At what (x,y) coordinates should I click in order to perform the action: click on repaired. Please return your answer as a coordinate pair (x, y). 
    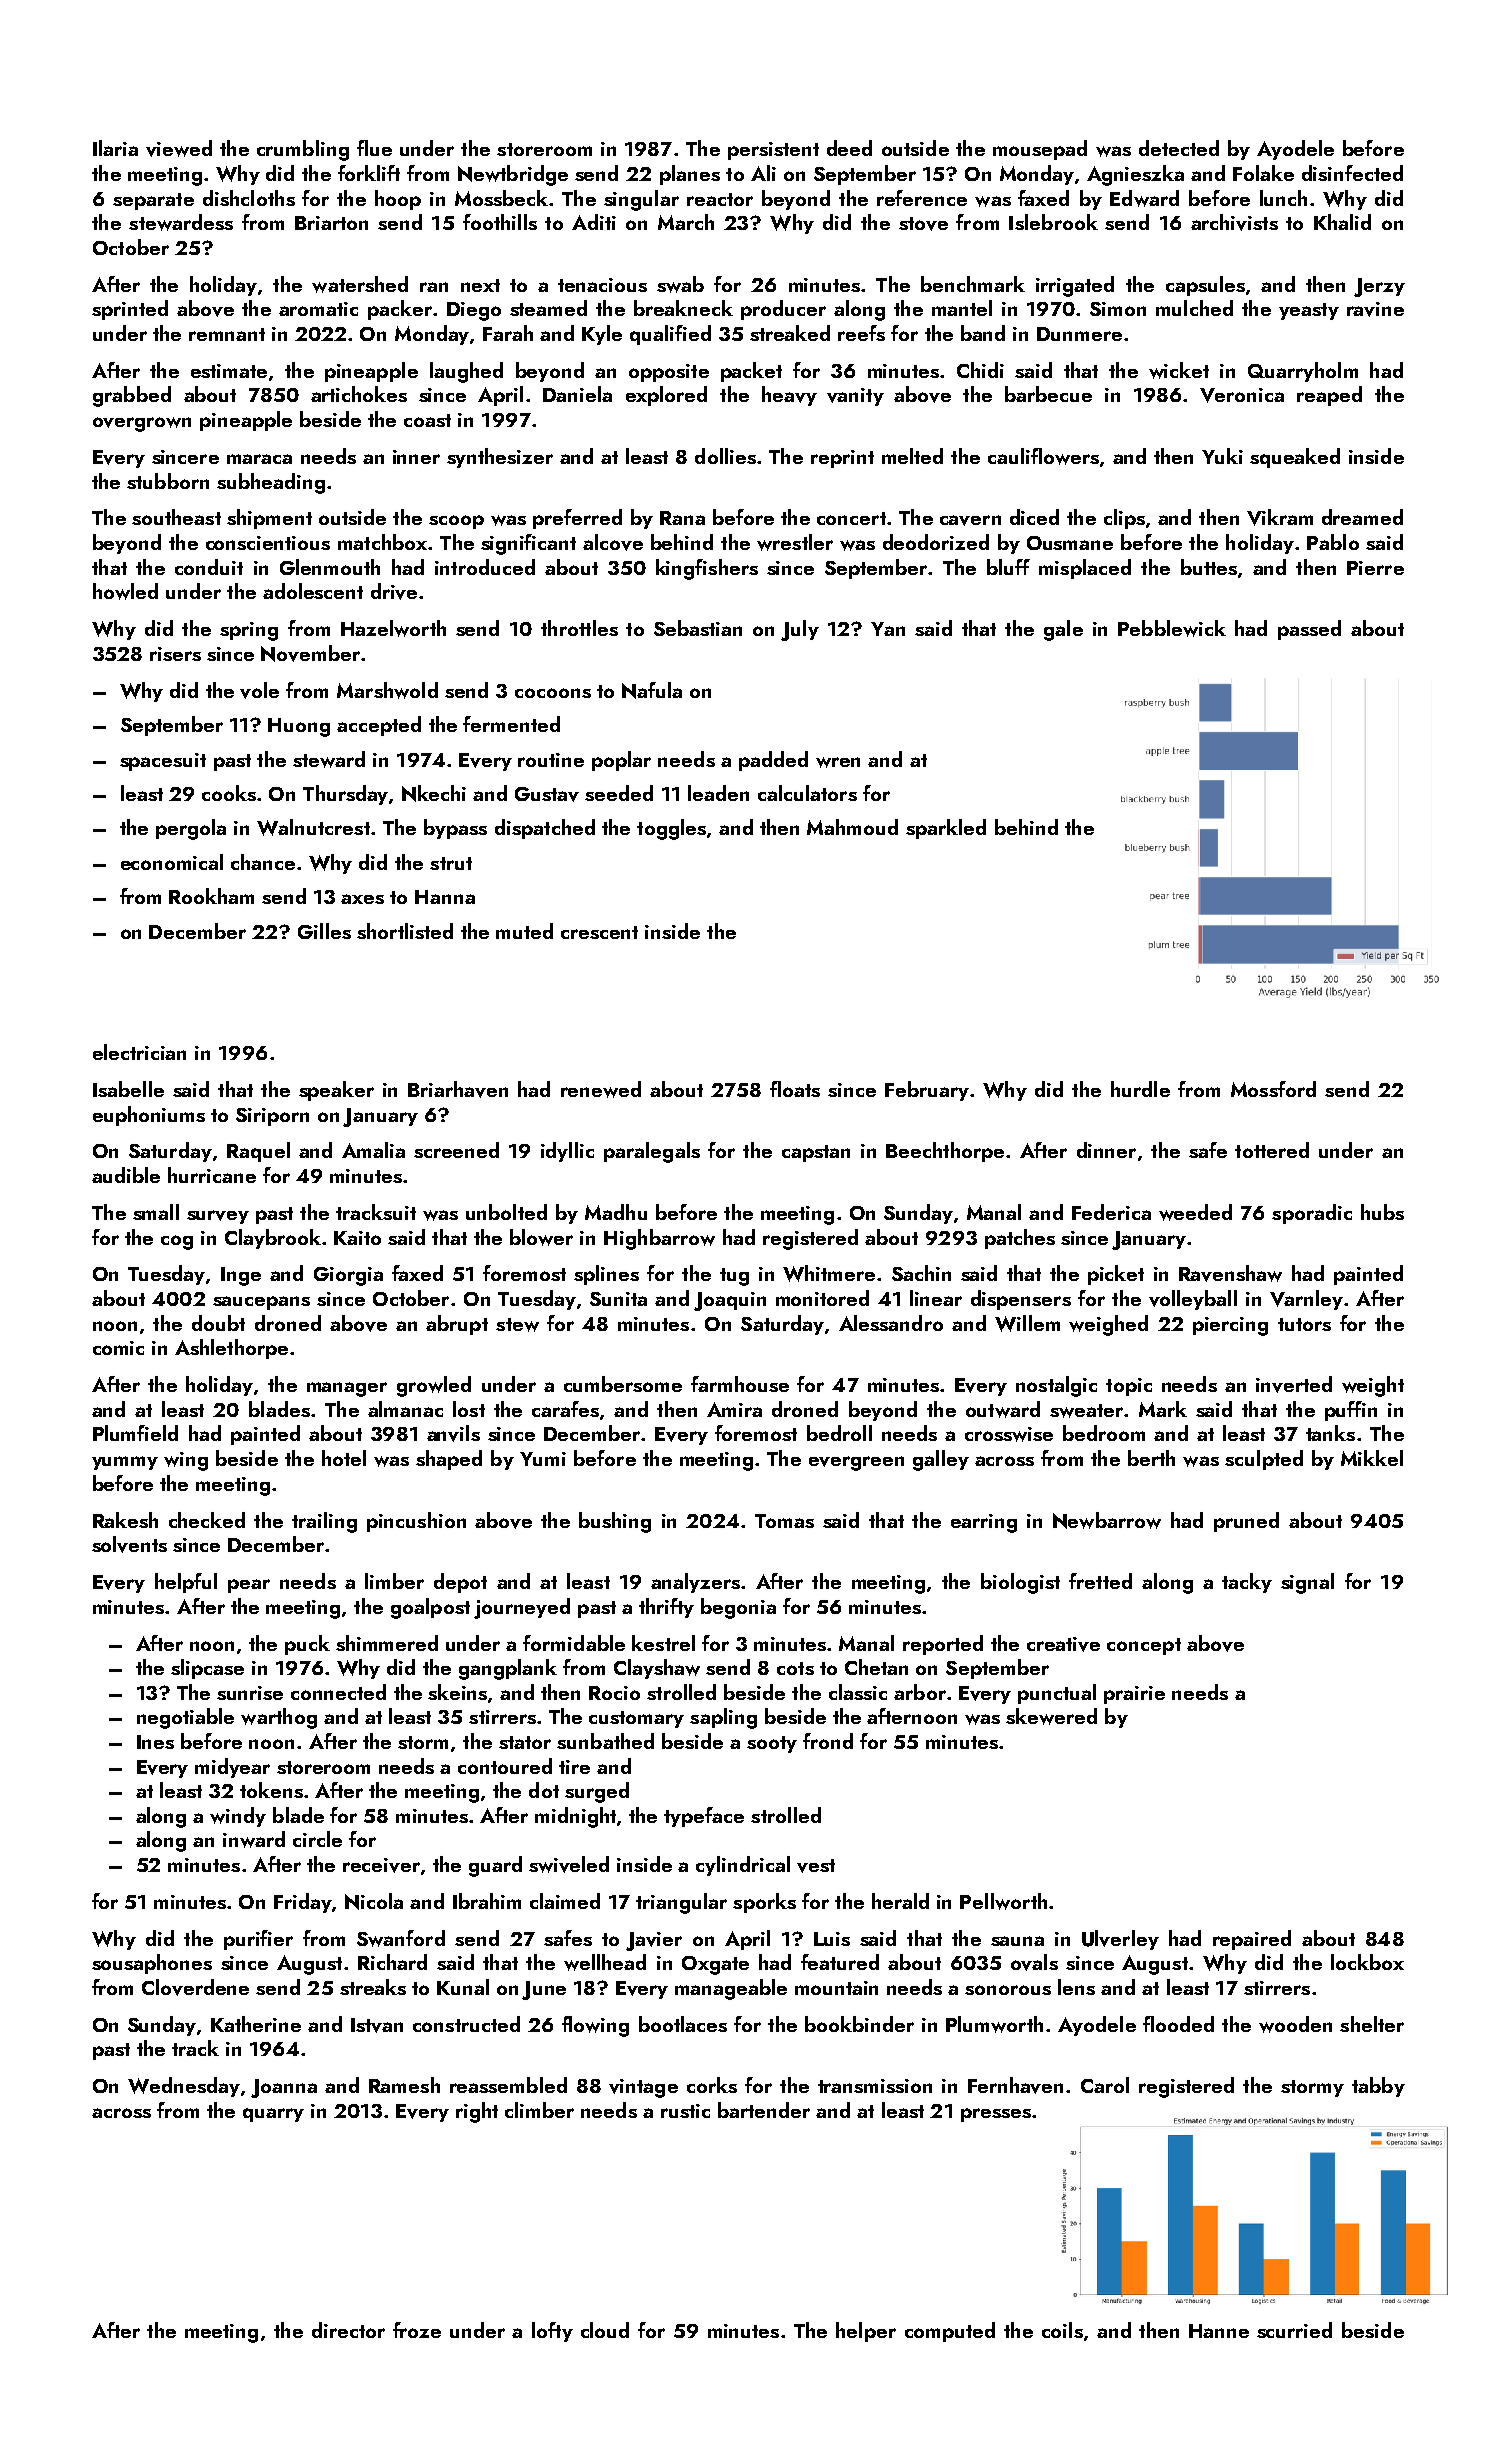
    Looking at the image, I should click on (1252, 1940).
